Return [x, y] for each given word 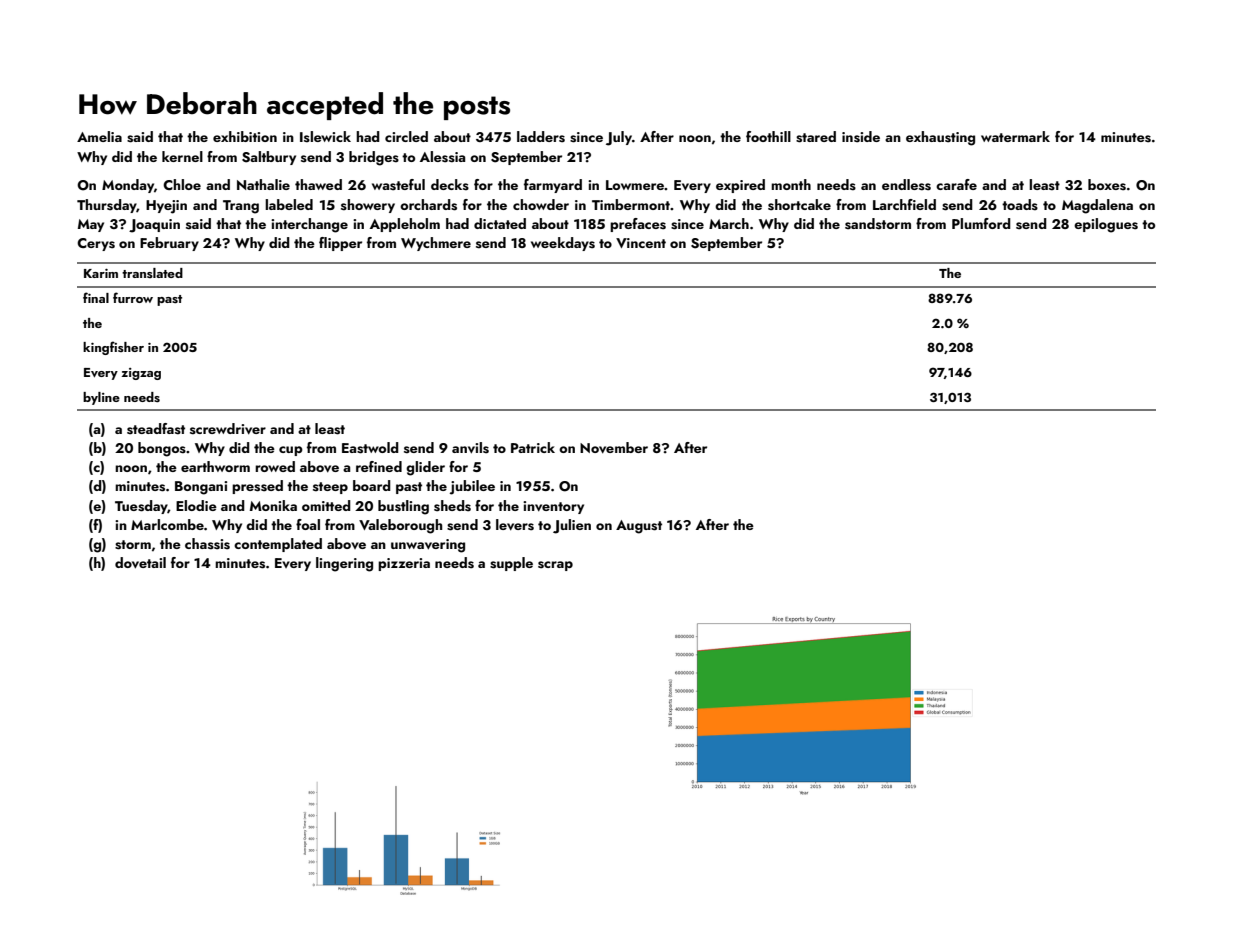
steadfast [156, 429]
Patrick [533, 447]
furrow [133, 297]
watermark [1015, 136]
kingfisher [113, 348]
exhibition [245, 136]
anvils [470, 448]
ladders [541, 137]
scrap [555, 566]
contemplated [278, 545]
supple [511, 564]
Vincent [641, 243]
